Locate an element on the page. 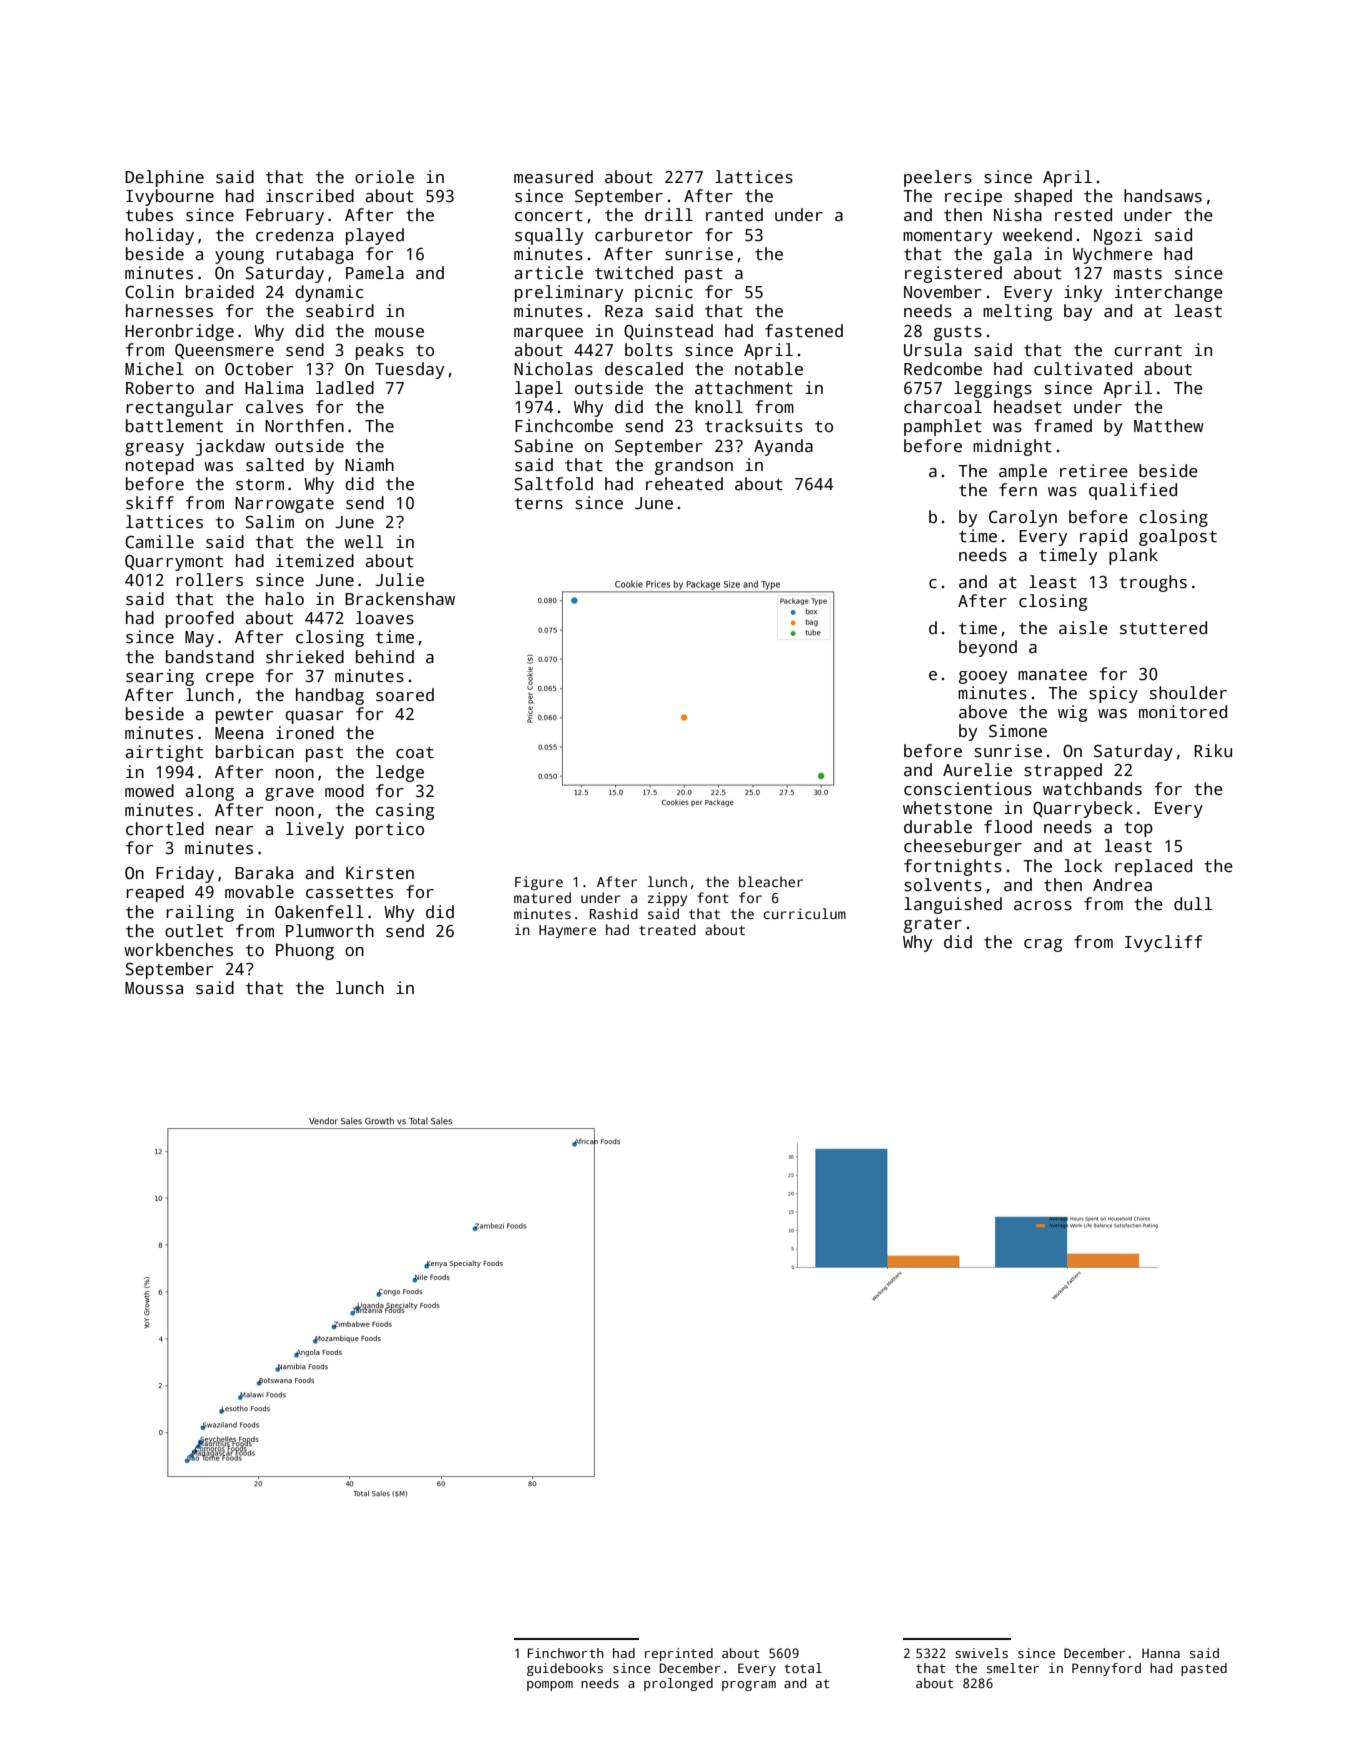  Finchworth is located at coordinates (565, 1653).
